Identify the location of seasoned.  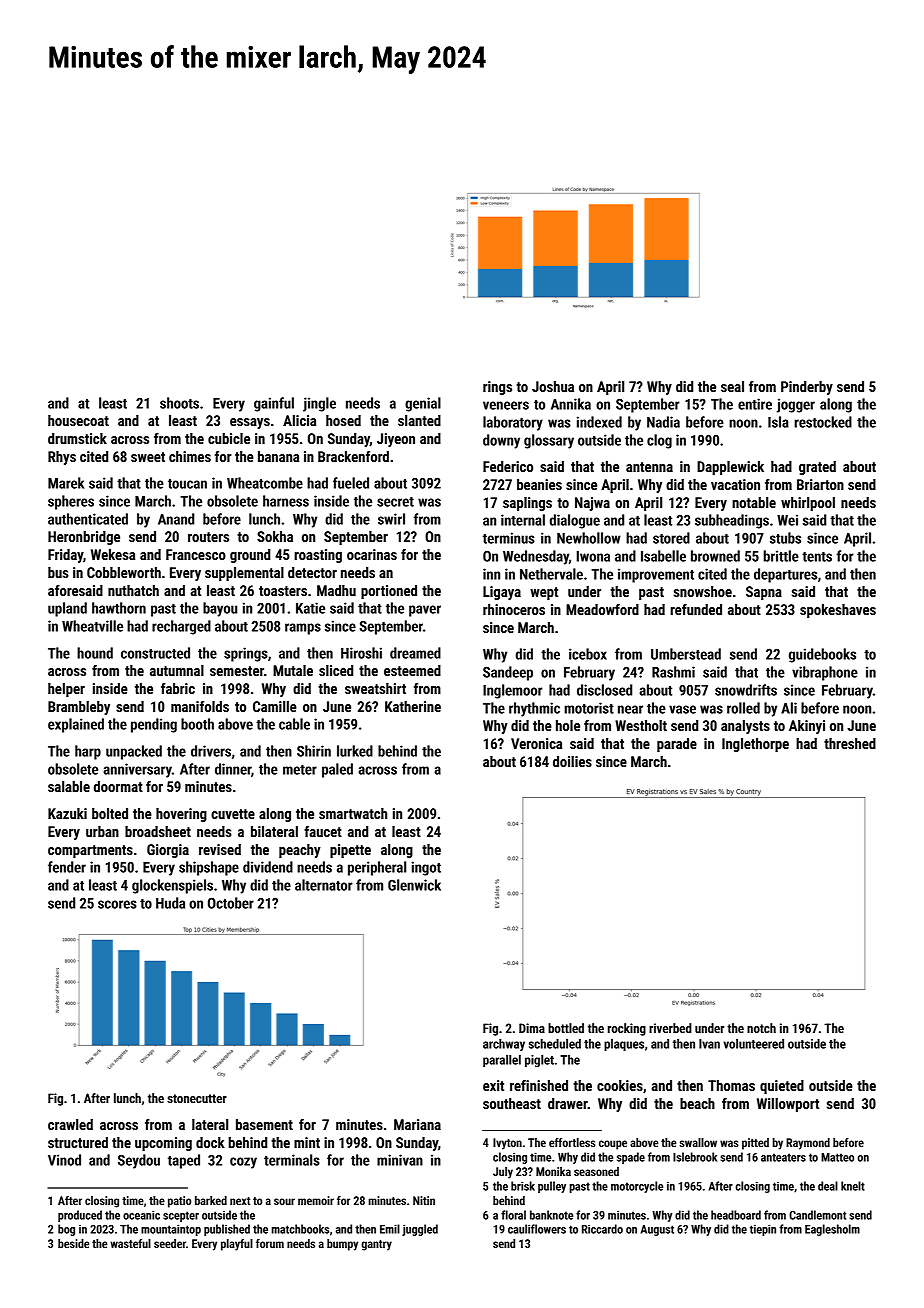
(596, 1171).
